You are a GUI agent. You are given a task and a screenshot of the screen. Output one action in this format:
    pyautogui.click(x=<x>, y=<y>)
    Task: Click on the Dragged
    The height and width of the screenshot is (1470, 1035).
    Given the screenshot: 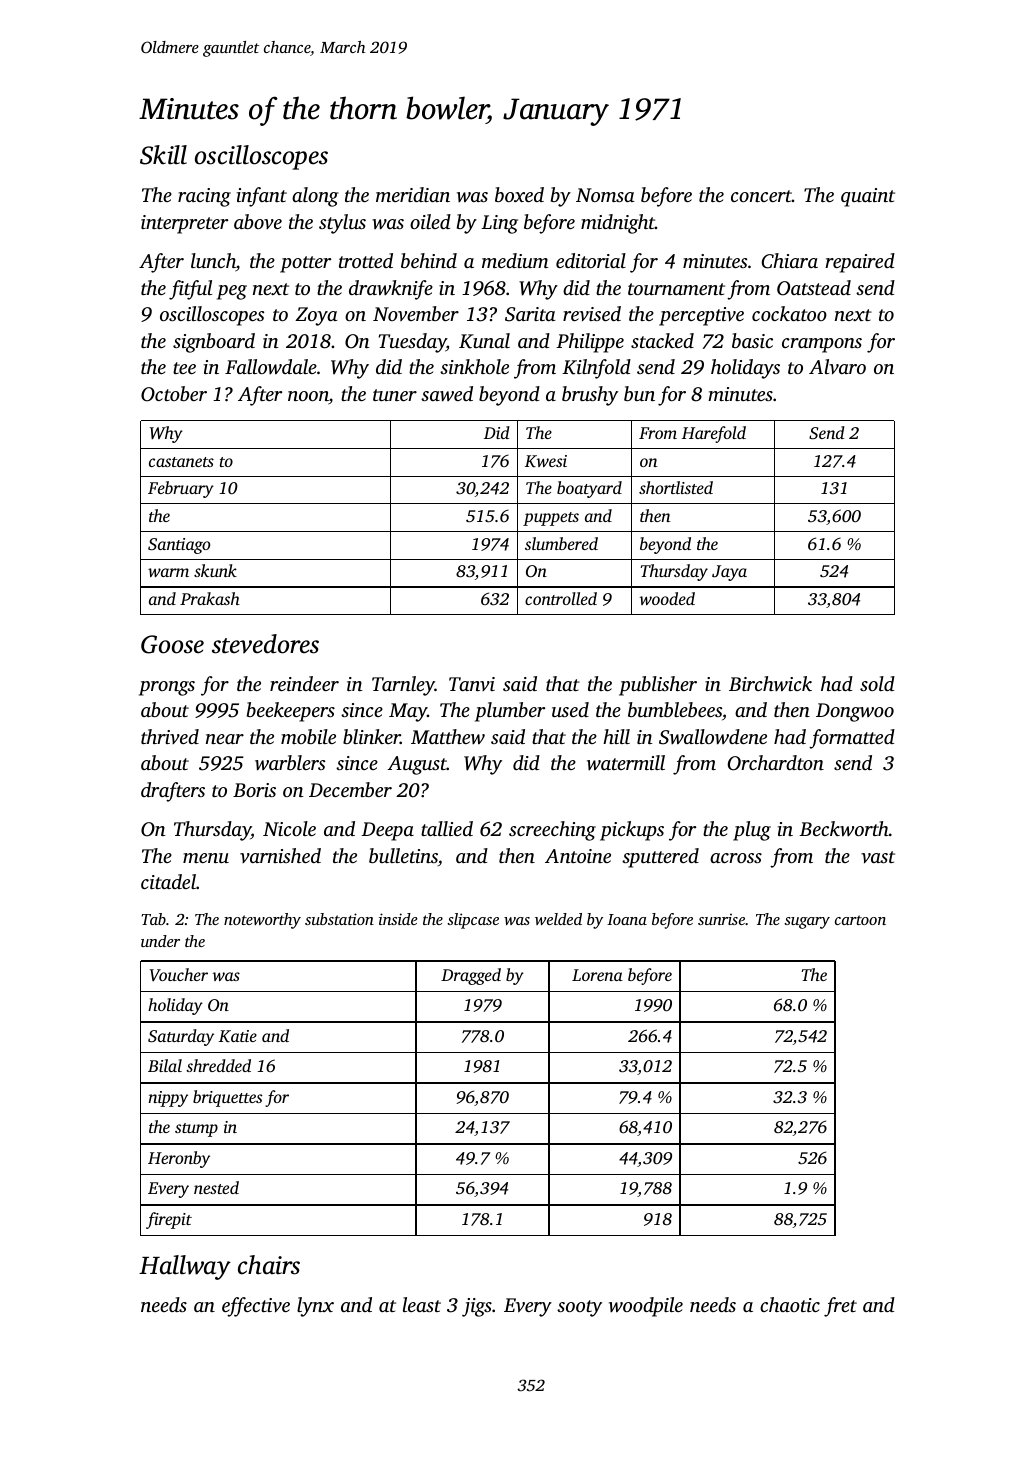 What is the action you would take?
    pyautogui.click(x=471, y=976)
